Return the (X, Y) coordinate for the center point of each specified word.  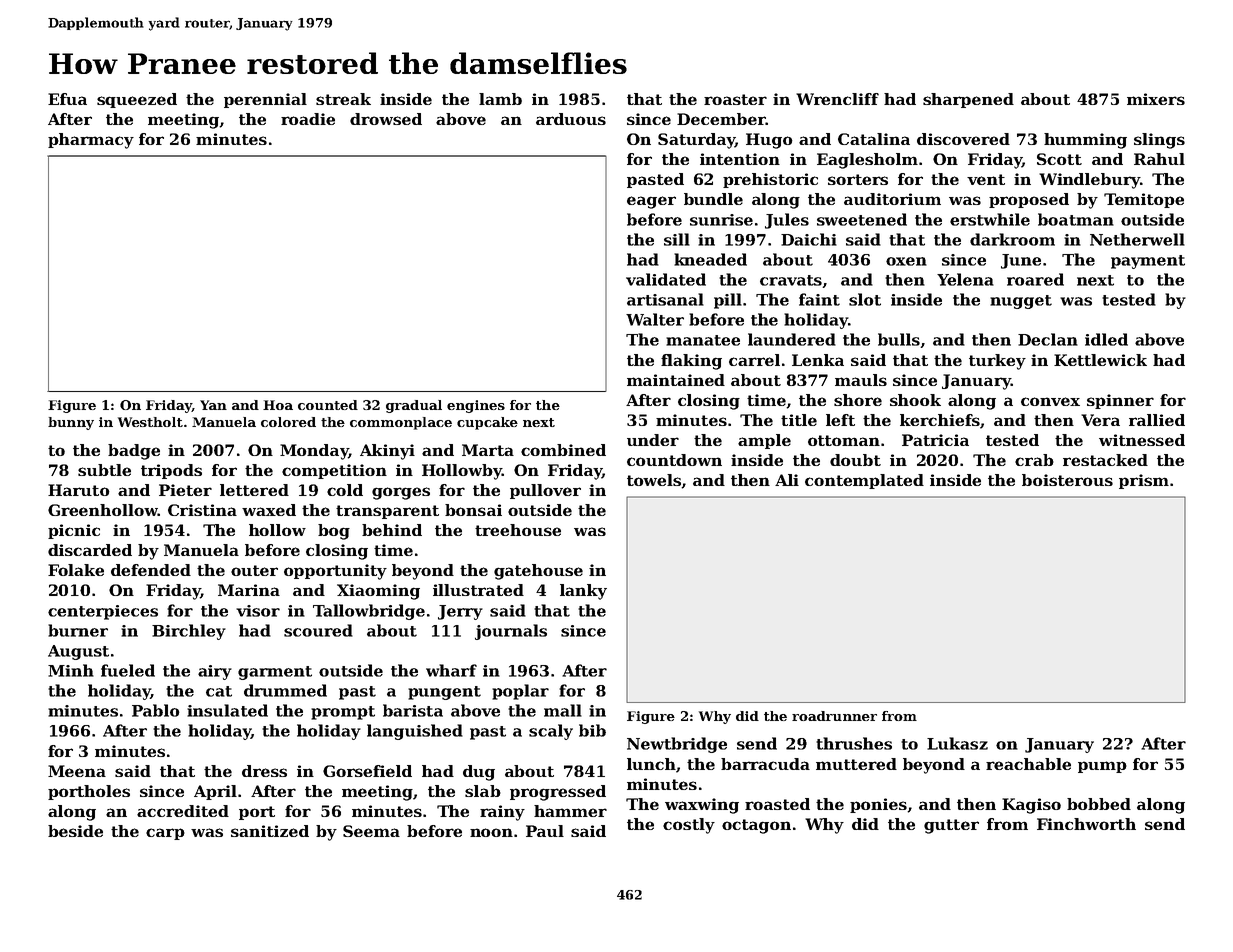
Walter (655, 319)
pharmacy (91, 141)
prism (1144, 481)
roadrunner (834, 716)
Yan (213, 405)
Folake (76, 570)
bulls (899, 339)
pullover (545, 491)
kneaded (710, 259)
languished (415, 732)
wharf (451, 670)
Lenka (818, 360)
